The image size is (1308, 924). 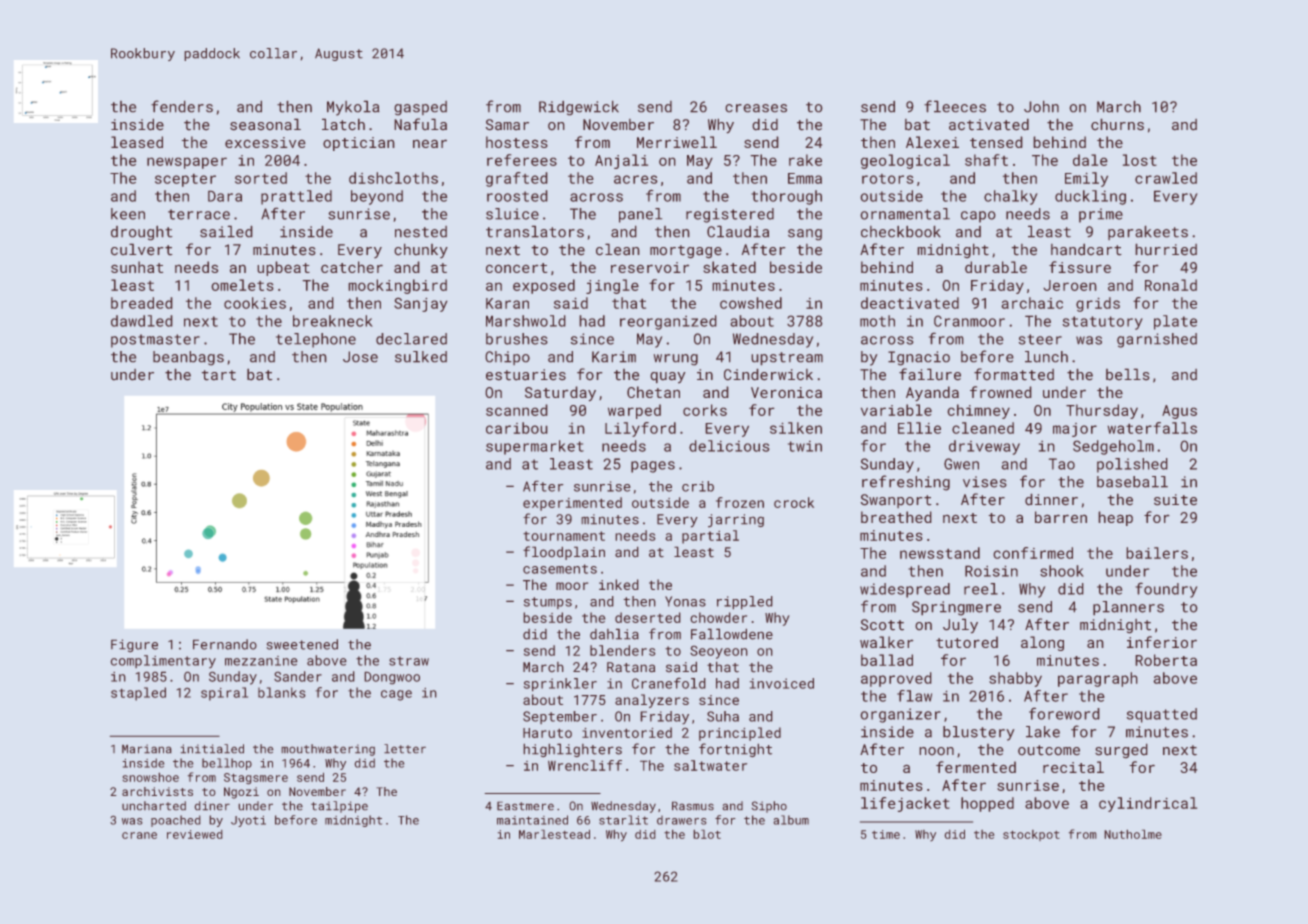 I want to click on keen, so click(x=128, y=214).
